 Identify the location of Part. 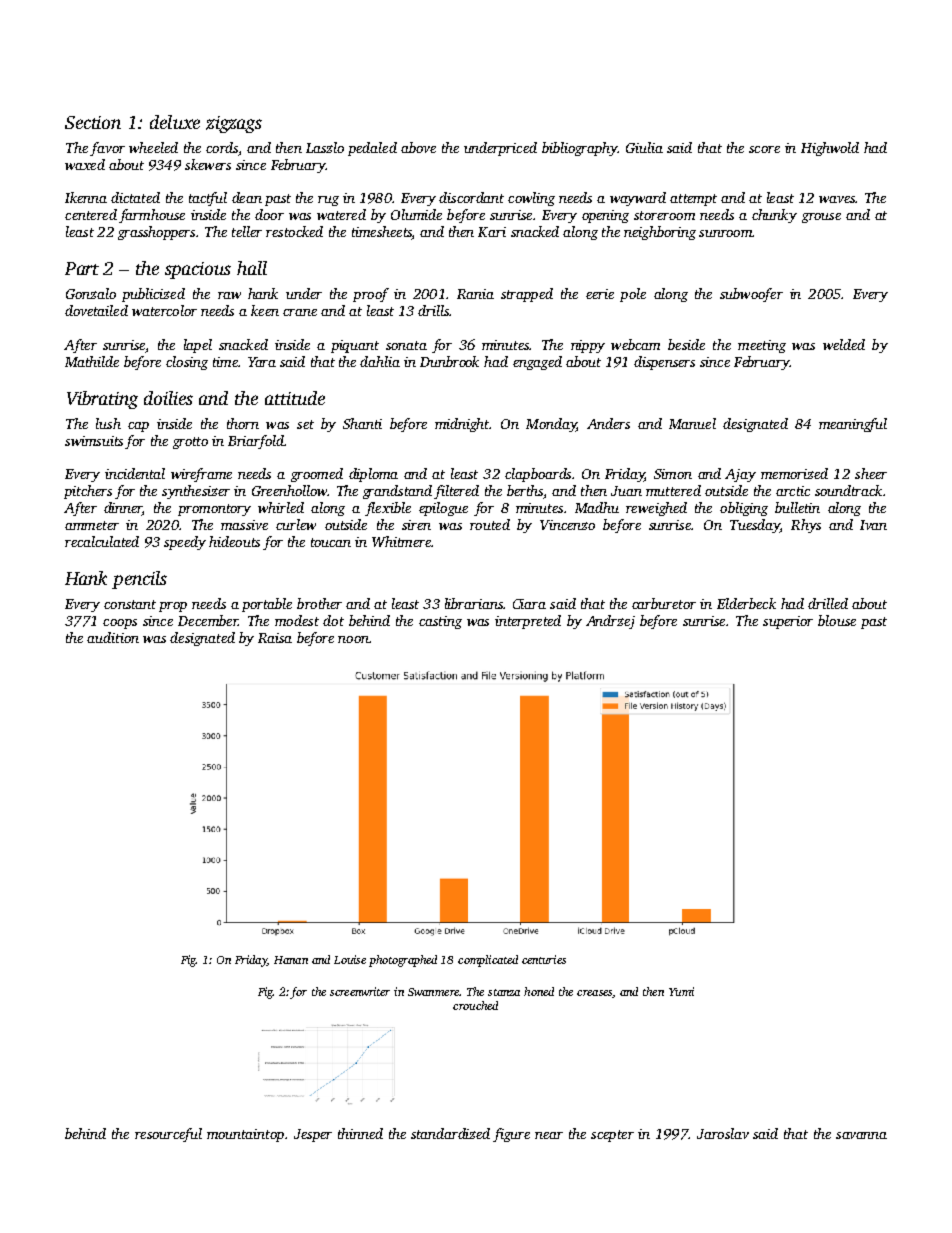
(82, 268).
